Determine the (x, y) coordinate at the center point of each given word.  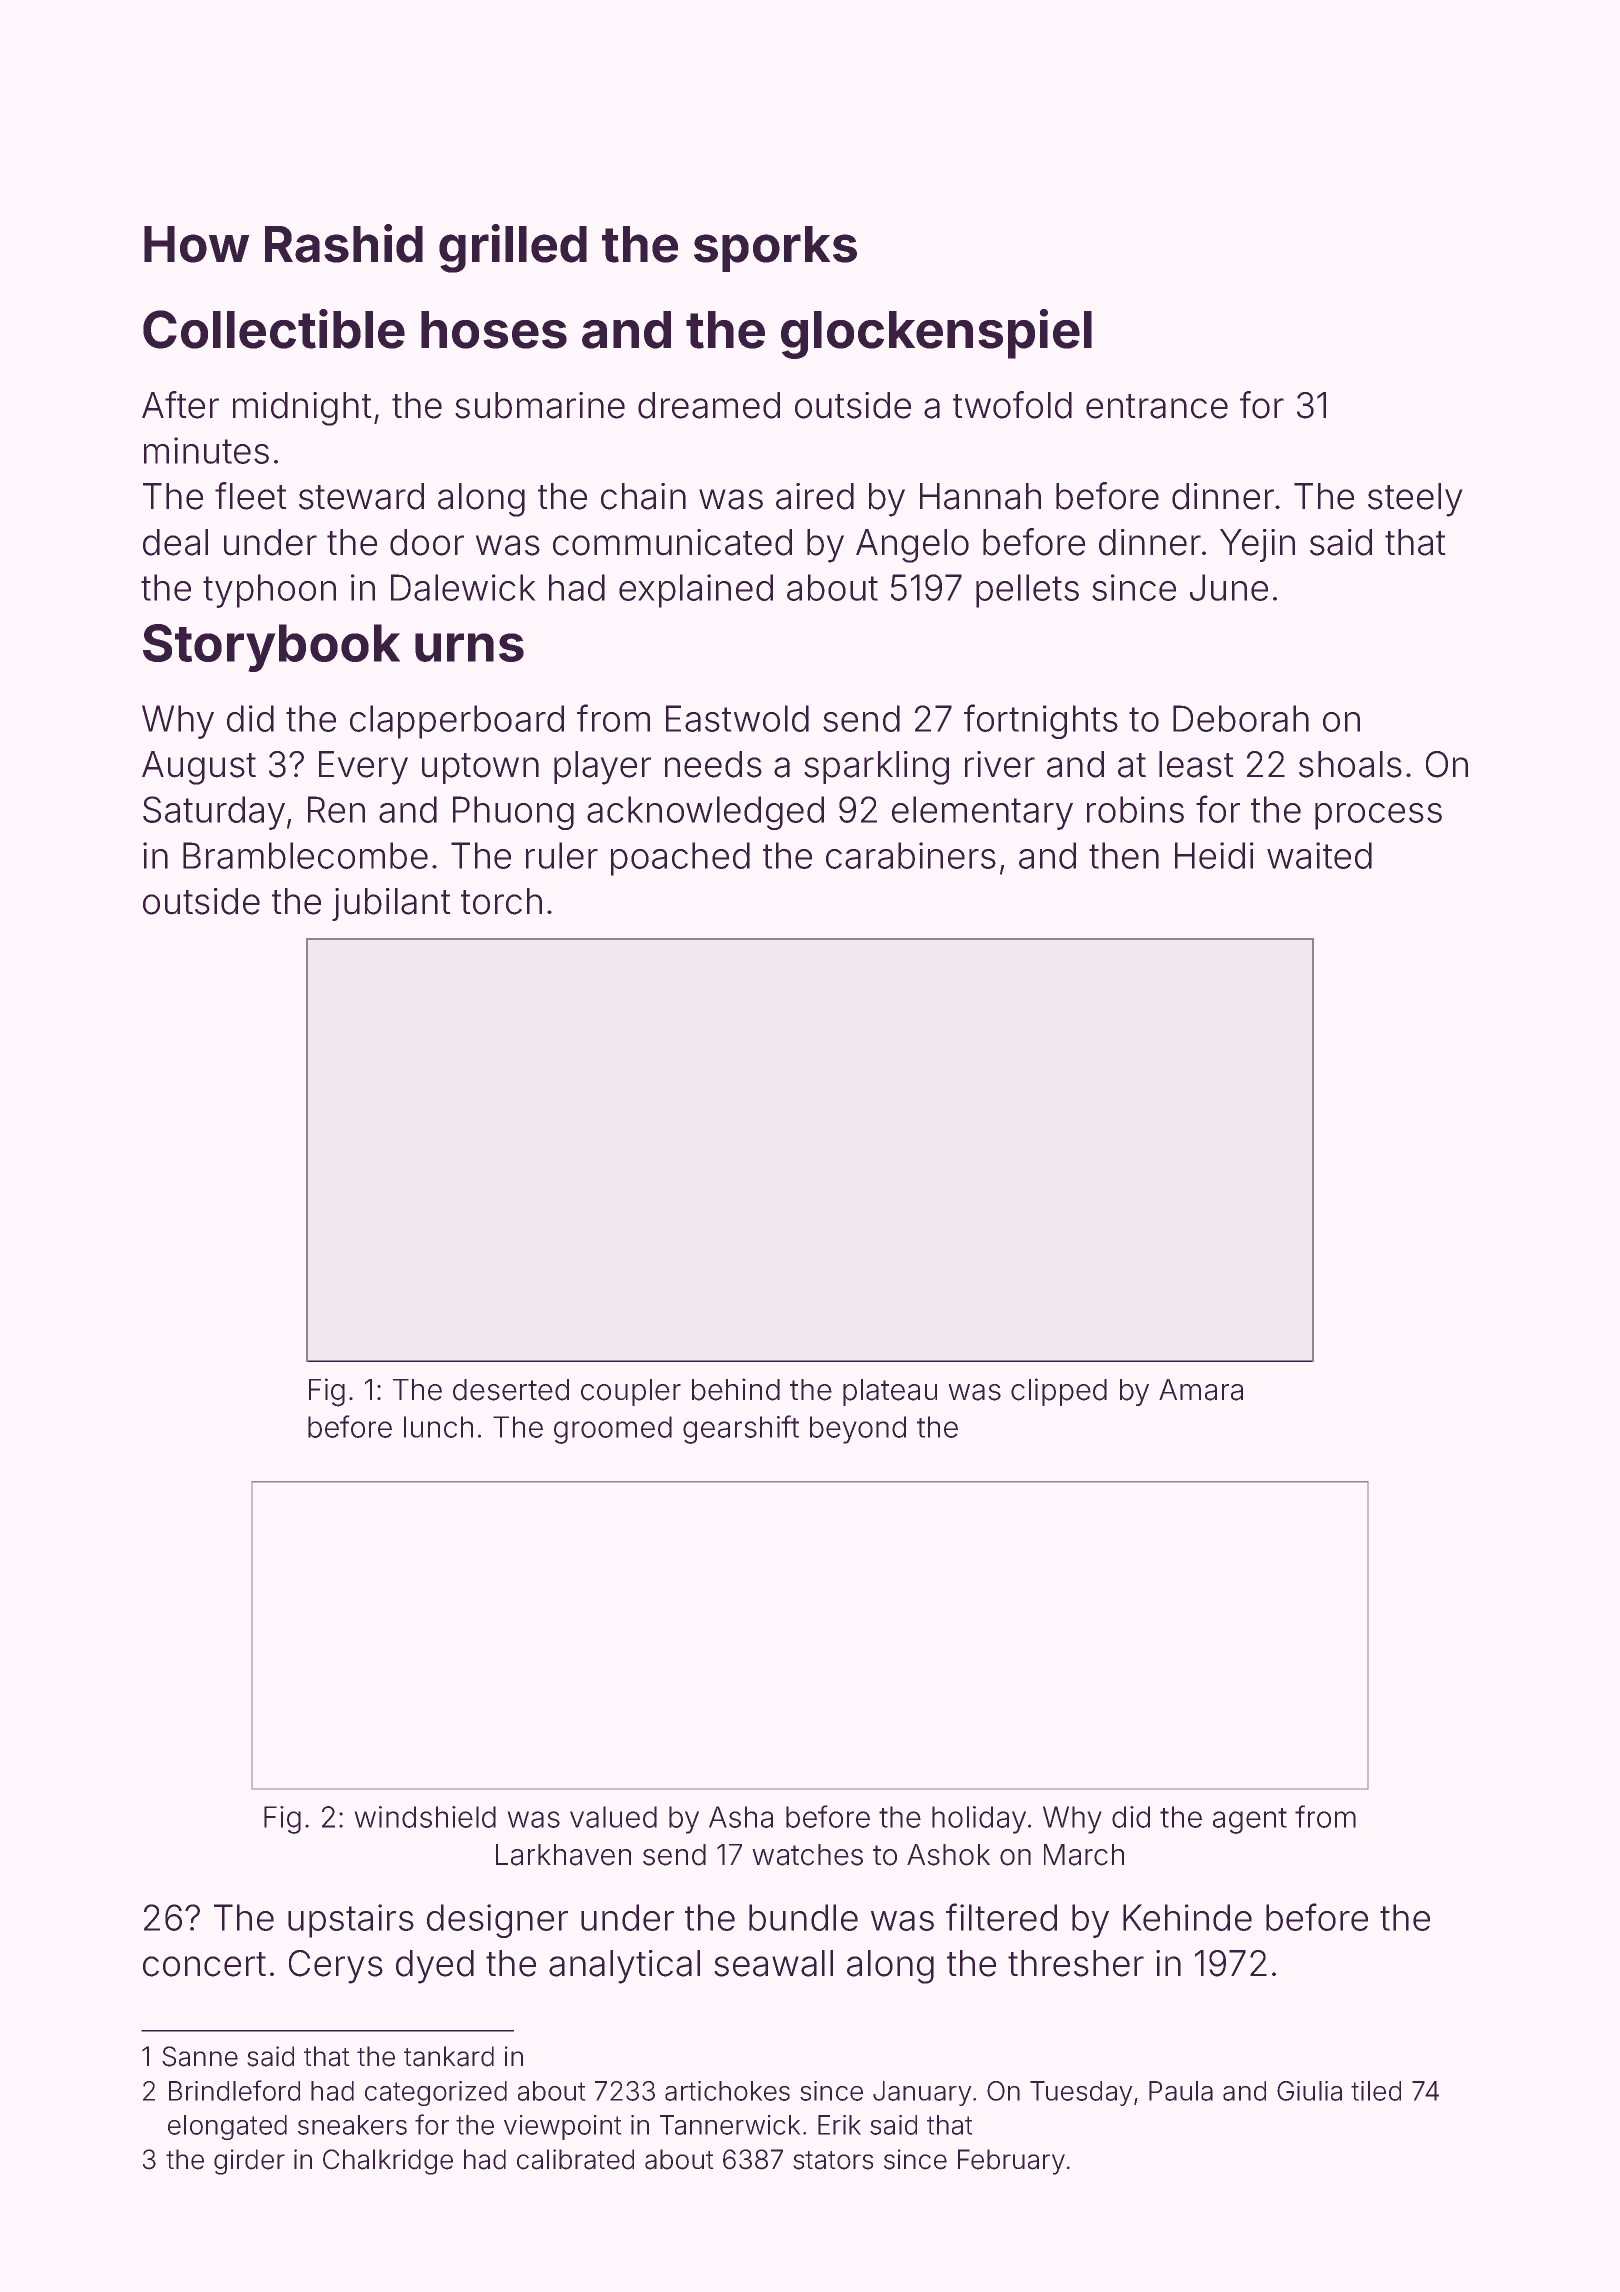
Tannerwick (730, 2125)
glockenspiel (936, 334)
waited (1319, 855)
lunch (438, 1427)
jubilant (391, 904)
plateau (890, 1392)
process (1378, 816)
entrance (1157, 406)
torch (501, 901)
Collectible (274, 329)
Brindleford (234, 2090)
